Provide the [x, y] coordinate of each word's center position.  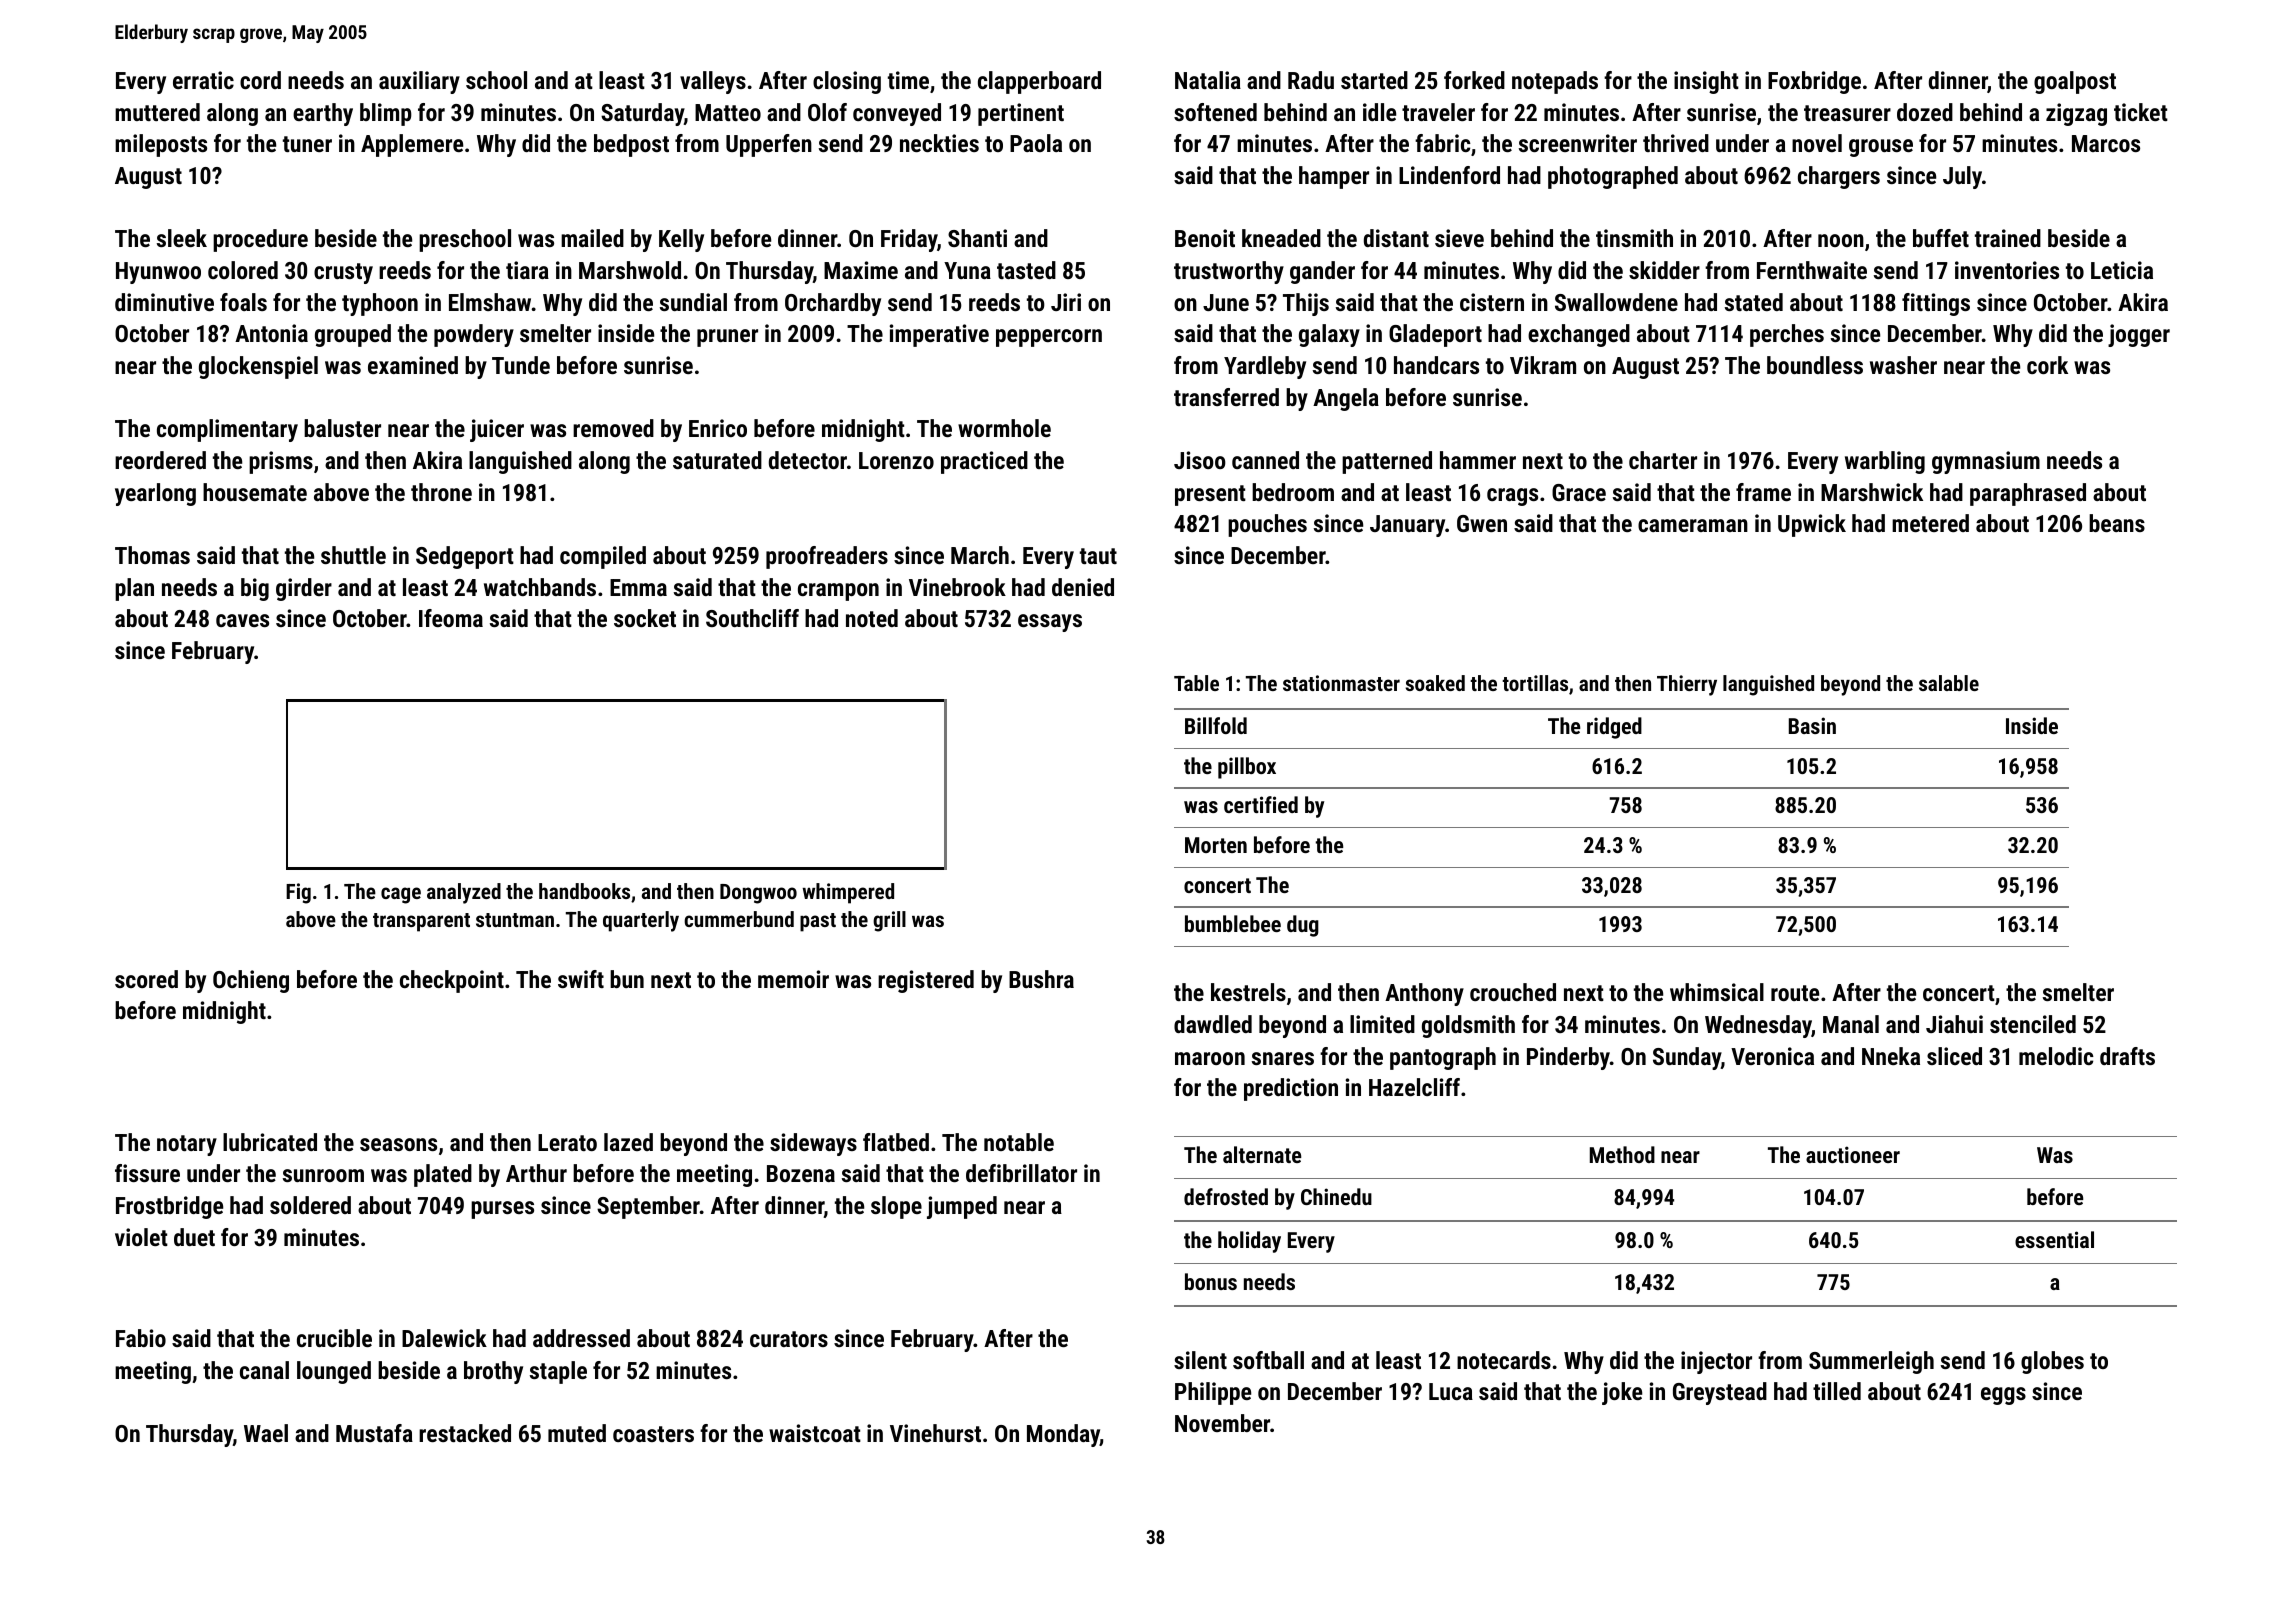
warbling [1885, 462]
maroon [1210, 1058]
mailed [592, 238]
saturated [717, 460]
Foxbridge [1814, 82]
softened [1215, 112]
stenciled [2033, 1024]
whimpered [848, 893]
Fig [298, 893]
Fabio [141, 1338]
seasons [398, 1144]
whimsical [1717, 992]
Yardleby [1265, 367]
